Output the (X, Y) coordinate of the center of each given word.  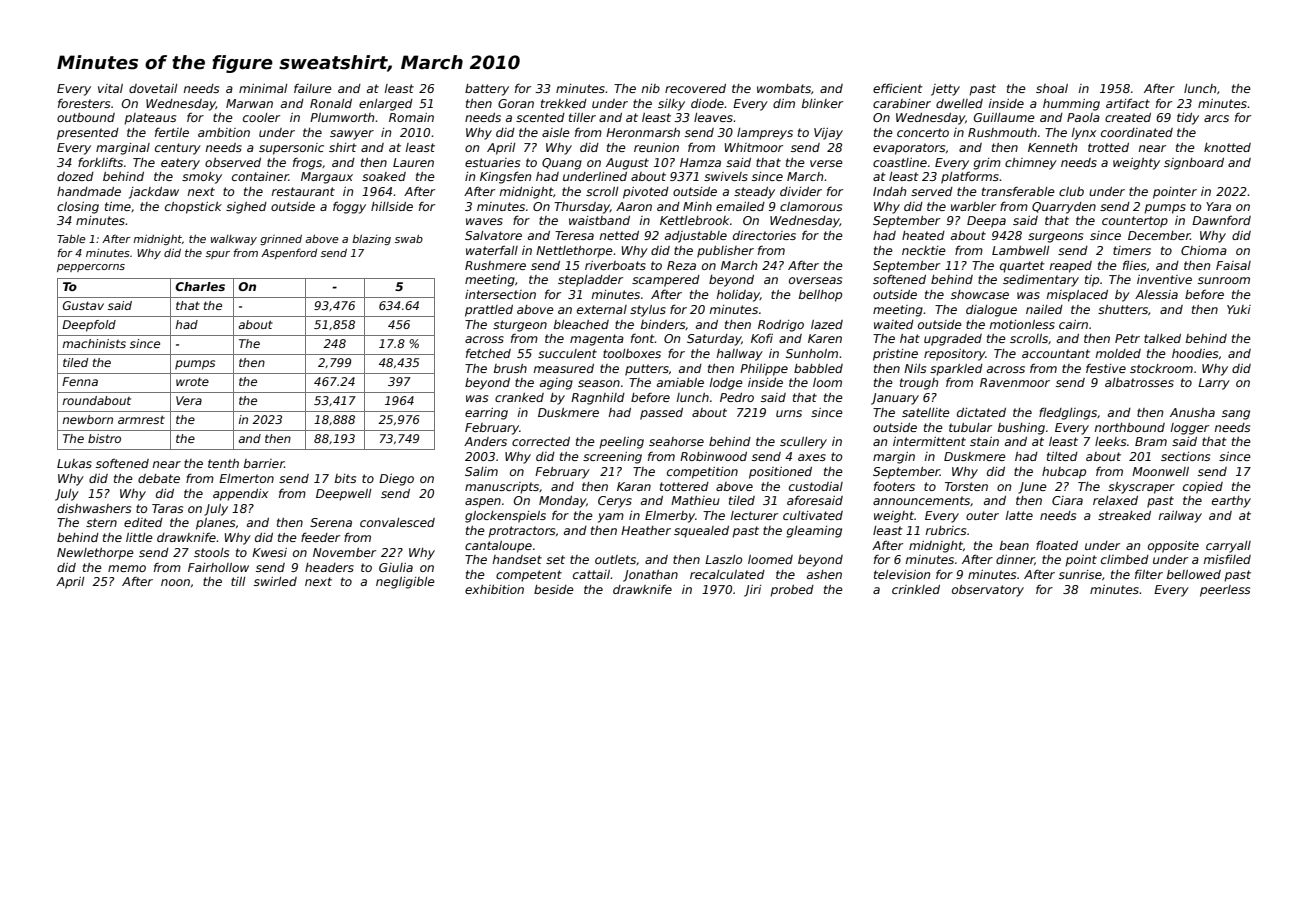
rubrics (946, 530)
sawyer (352, 135)
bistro (104, 438)
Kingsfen (505, 177)
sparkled (956, 370)
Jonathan (650, 576)
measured (564, 368)
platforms (970, 177)
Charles (200, 286)
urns (789, 413)
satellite (926, 412)
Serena (331, 522)
